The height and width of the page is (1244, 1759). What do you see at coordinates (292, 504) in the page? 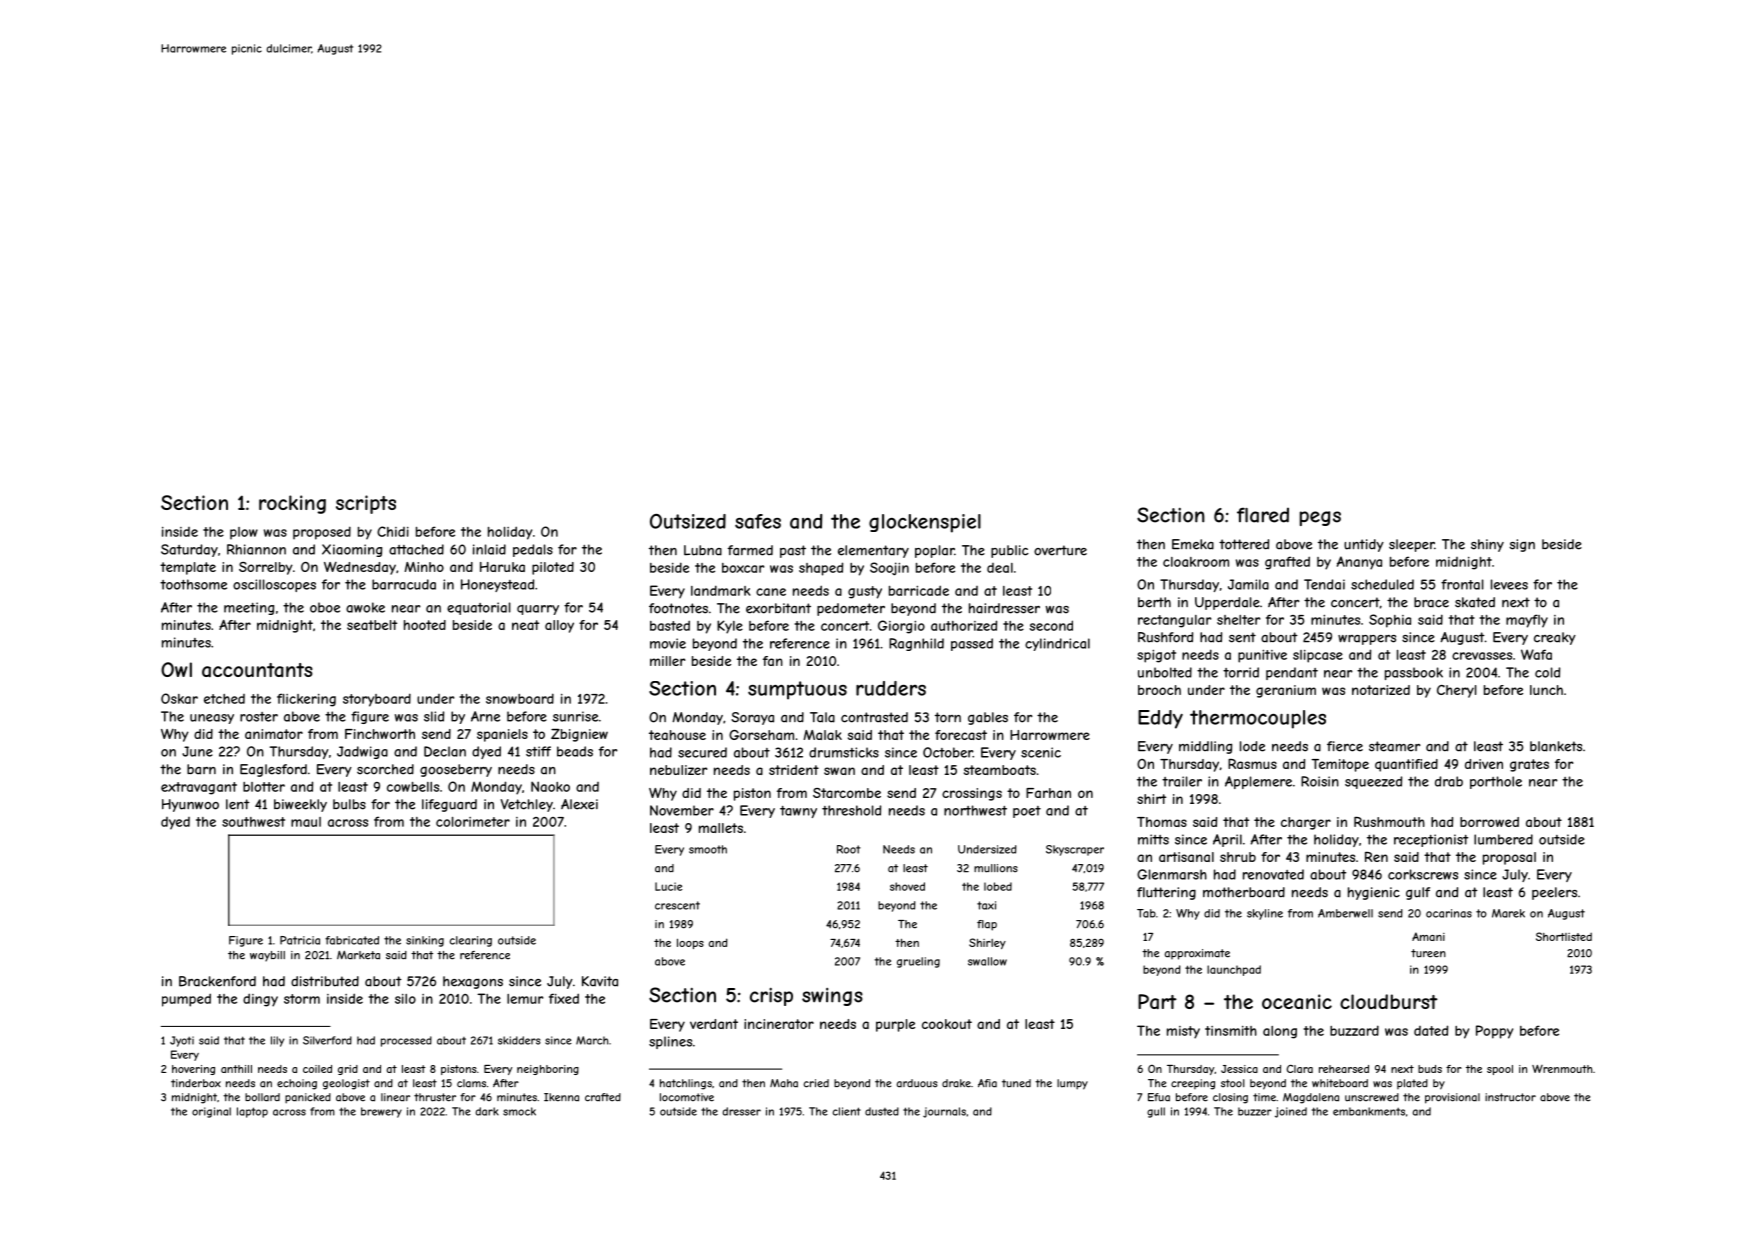
I see `rocking` at bounding box center [292, 504].
